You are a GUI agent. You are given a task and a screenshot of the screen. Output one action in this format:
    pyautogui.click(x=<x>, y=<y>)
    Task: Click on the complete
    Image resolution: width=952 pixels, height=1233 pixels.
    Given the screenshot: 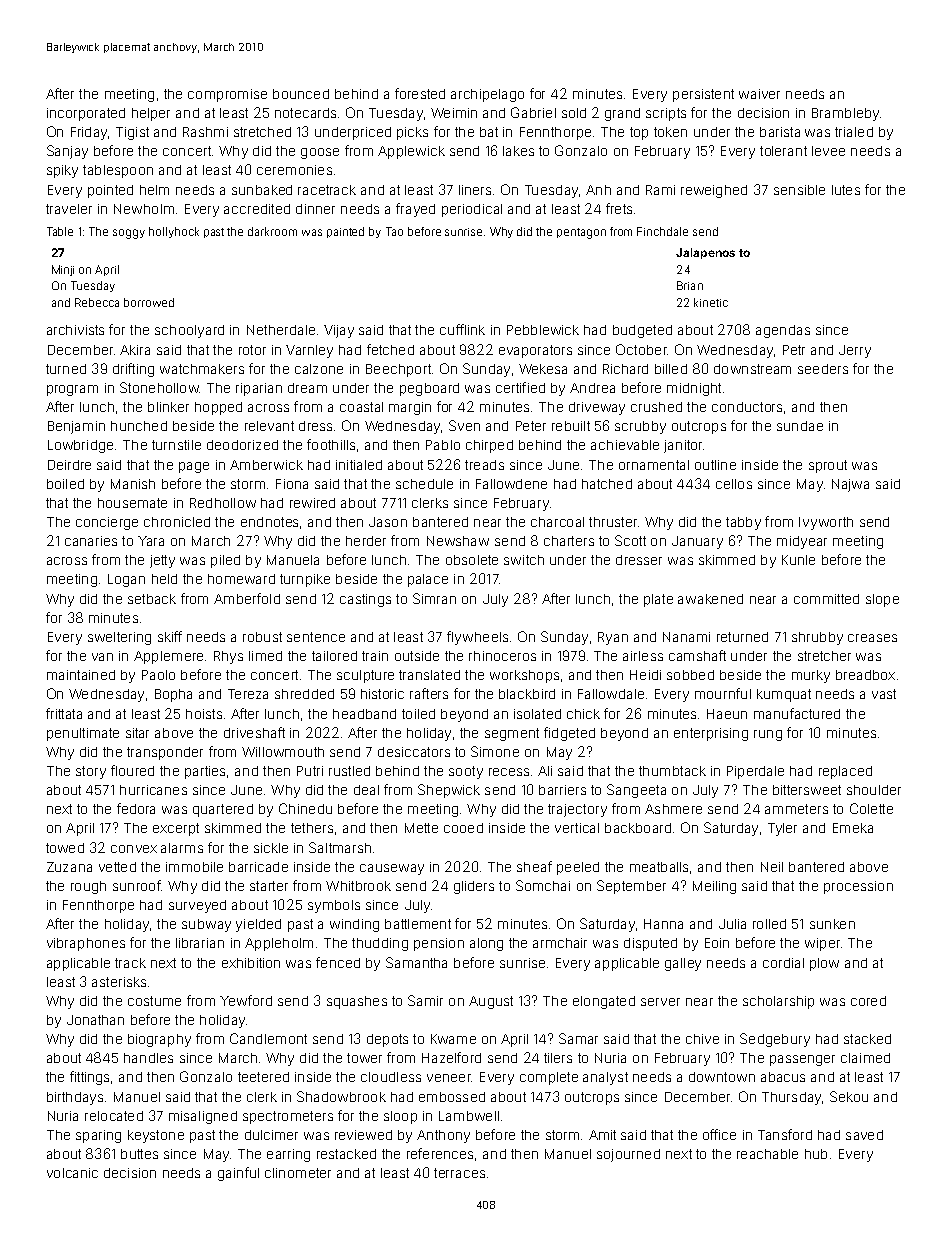 What is the action you would take?
    pyautogui.click(x=549, y=1078)
